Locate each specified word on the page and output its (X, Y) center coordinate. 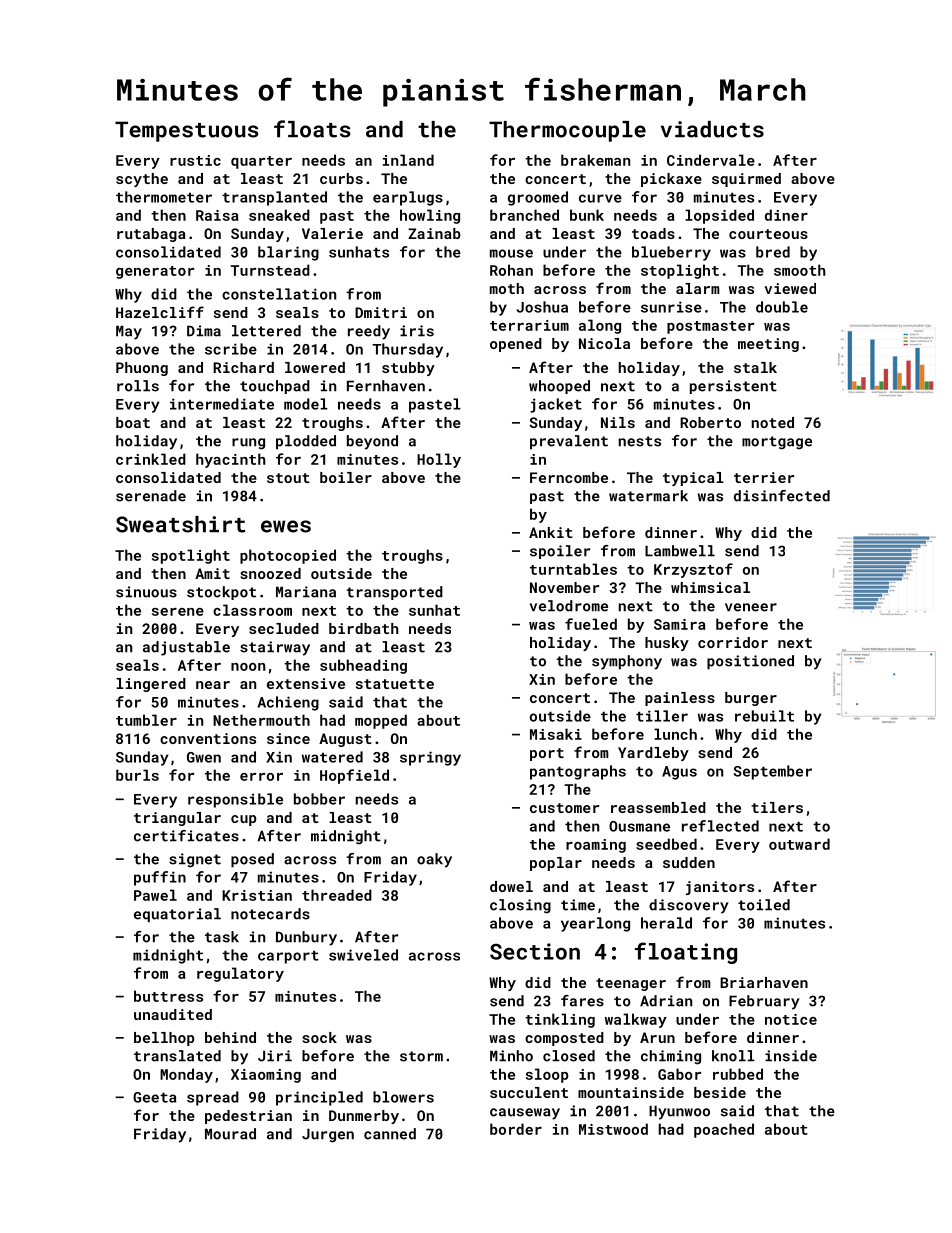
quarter (261, 162)
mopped (381, 721)
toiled (764, 905)
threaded (337, 895)
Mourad (230, 1134)
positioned (750, 662)
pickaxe (671, 180)
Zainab (434, 233)
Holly (439, 460)
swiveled (363, 955)
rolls (138, 386)
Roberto (710, 422)
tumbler (146, 720)
